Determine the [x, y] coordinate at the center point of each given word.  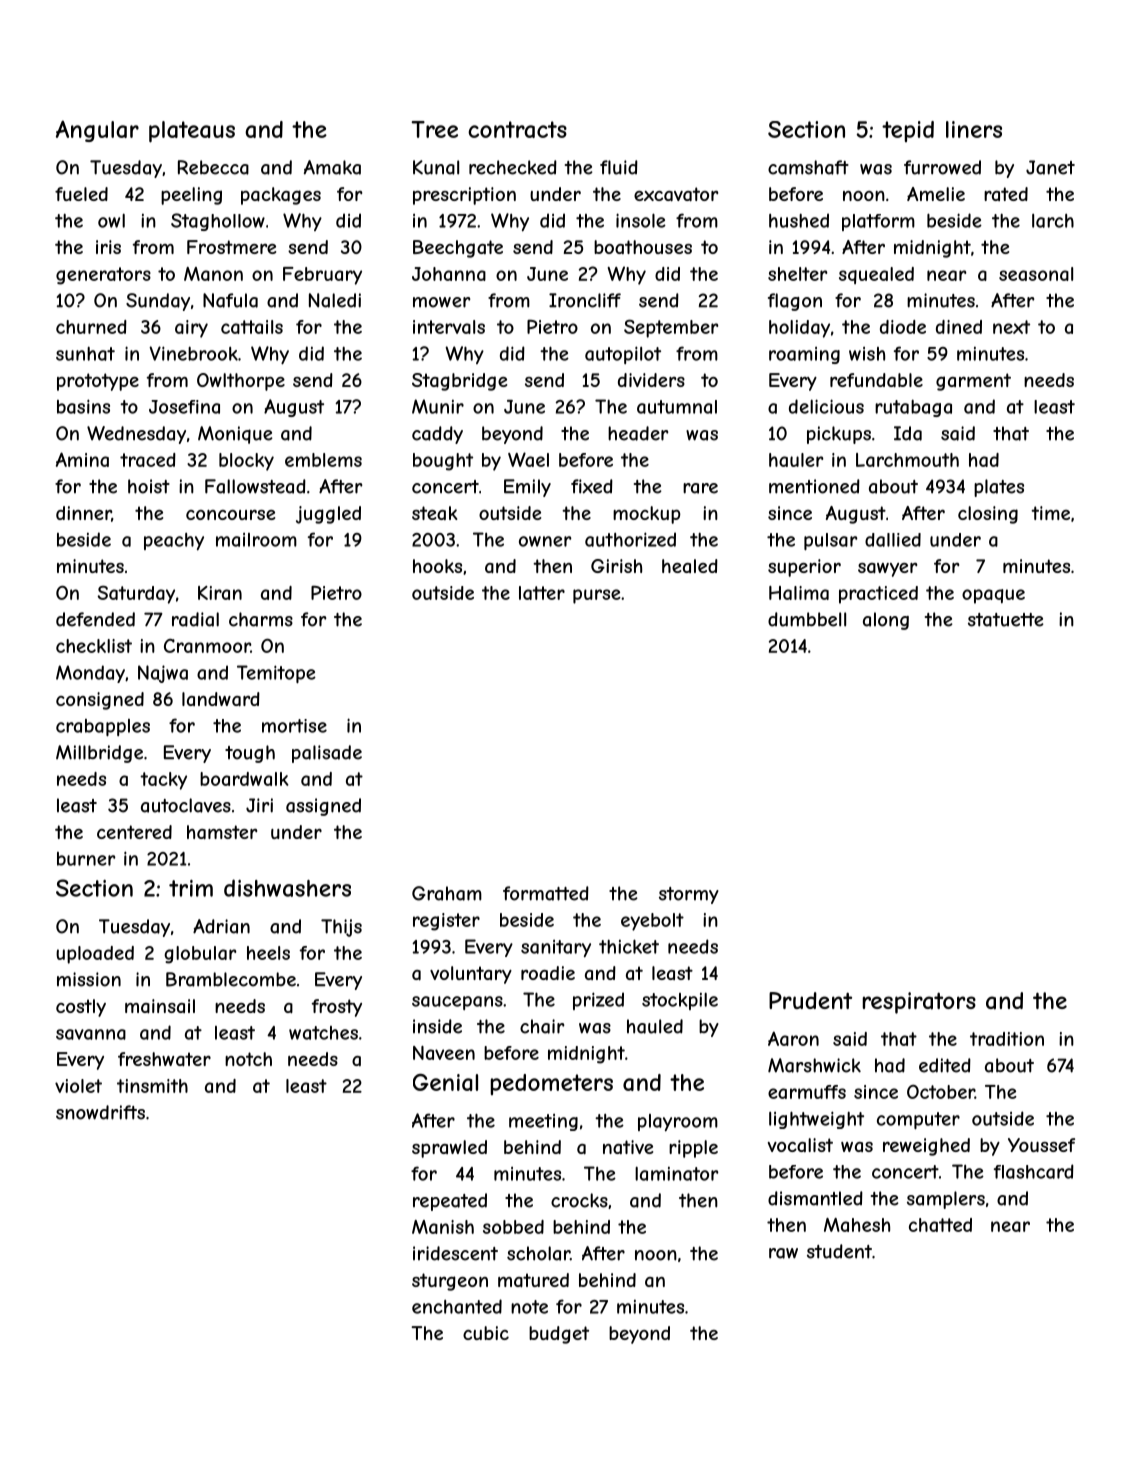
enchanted [457, 1306]
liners [974, 129]
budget [559, 1335]
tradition [1007, 1039]
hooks [437, 566]
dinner [84, 514]
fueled [81, 194]
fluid [619, 167]
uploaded [95, 955]
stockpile [680, 1001]
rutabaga [913, 408]
